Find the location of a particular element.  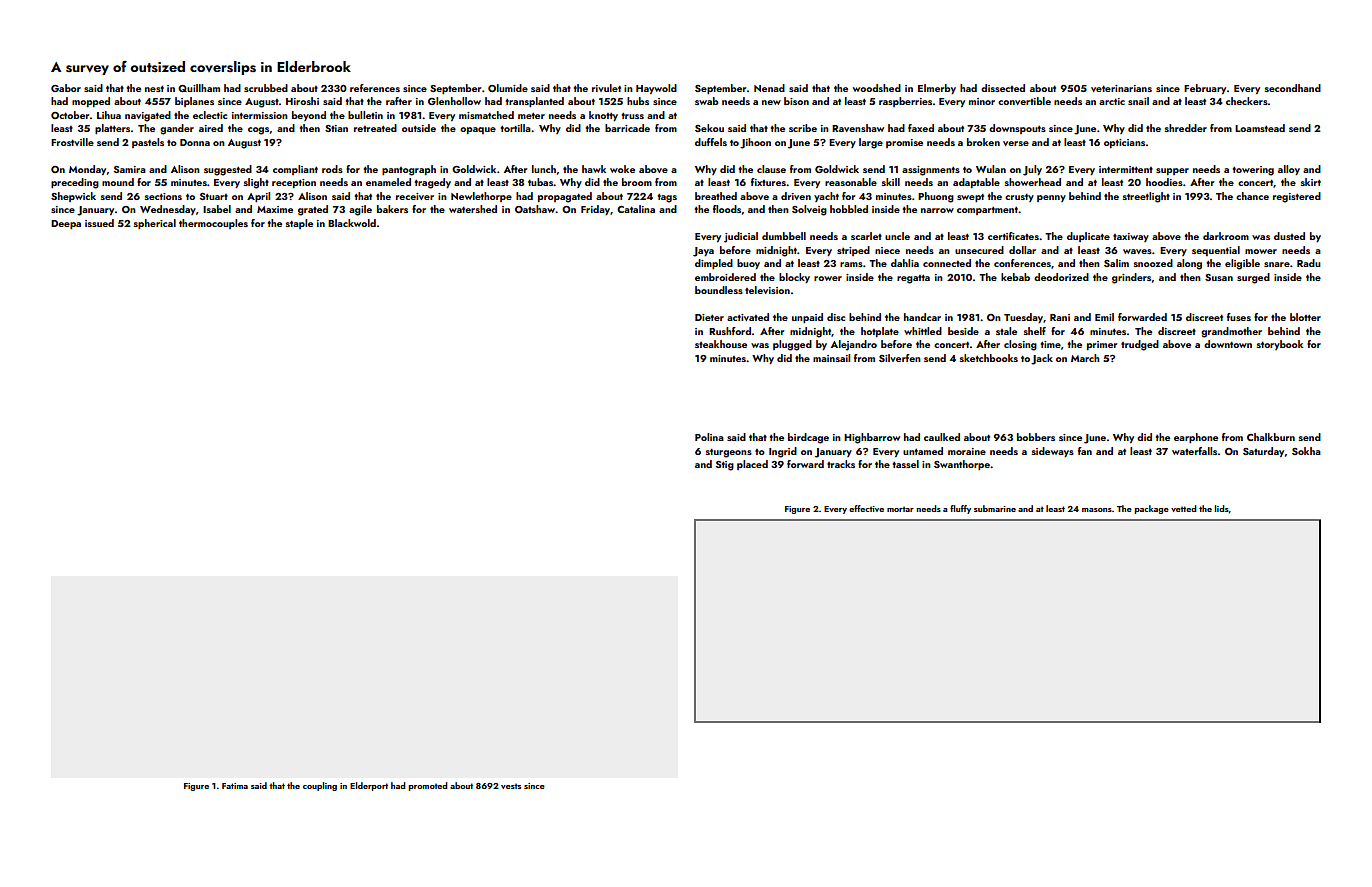

steakhouse is located at coordinates (721, 344).
